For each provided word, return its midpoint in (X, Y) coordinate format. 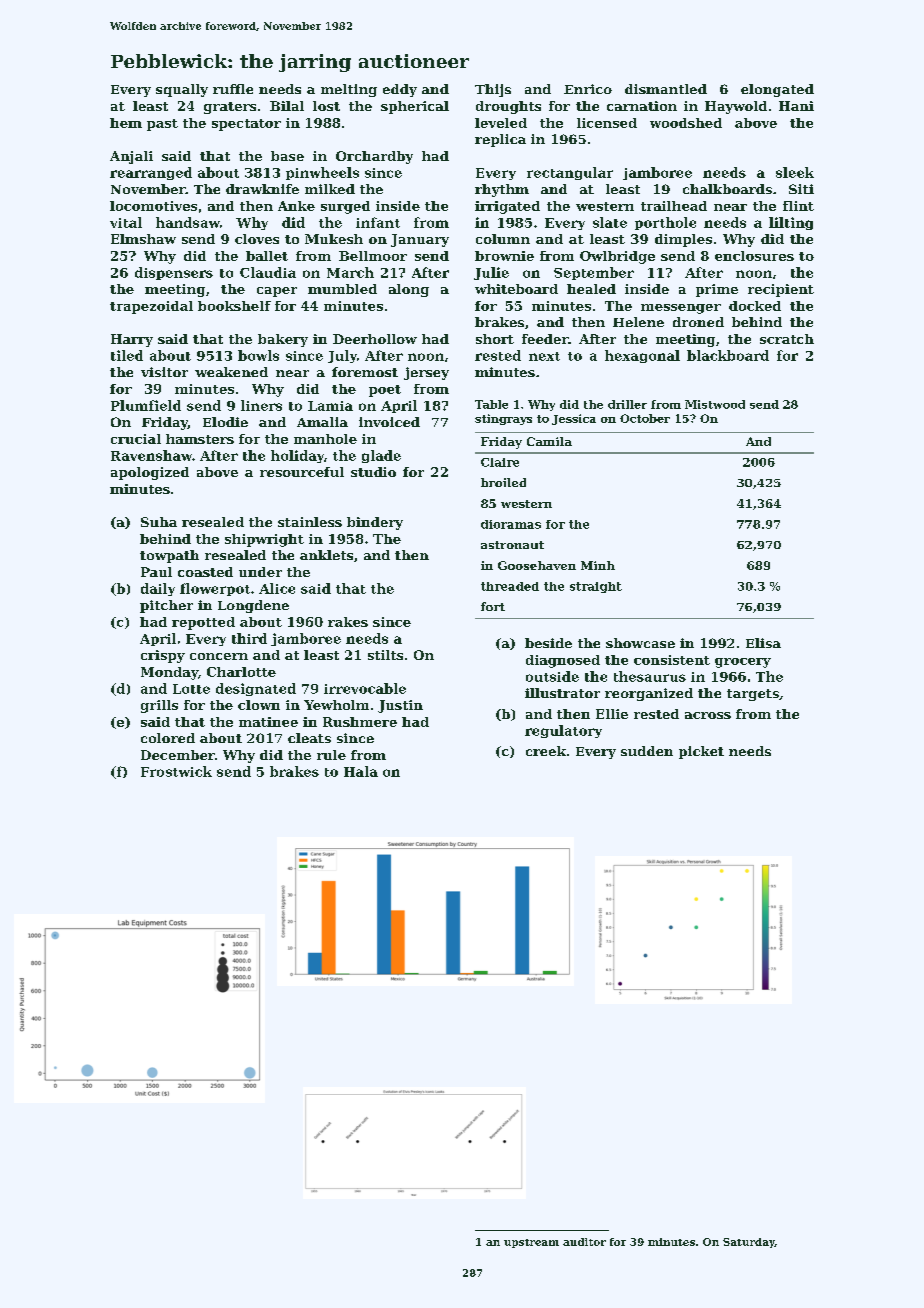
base (287, 156)
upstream (531, 1243)
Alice (277, 588)
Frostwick (176, 771)
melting (349, 90)
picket (701, 752)
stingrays (503, 419)
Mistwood (715, 404)
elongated (777, 90)
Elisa (763, 643)
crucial (136, 439)
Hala (361, 771)
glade (381, 456)
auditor (584, 1242)
